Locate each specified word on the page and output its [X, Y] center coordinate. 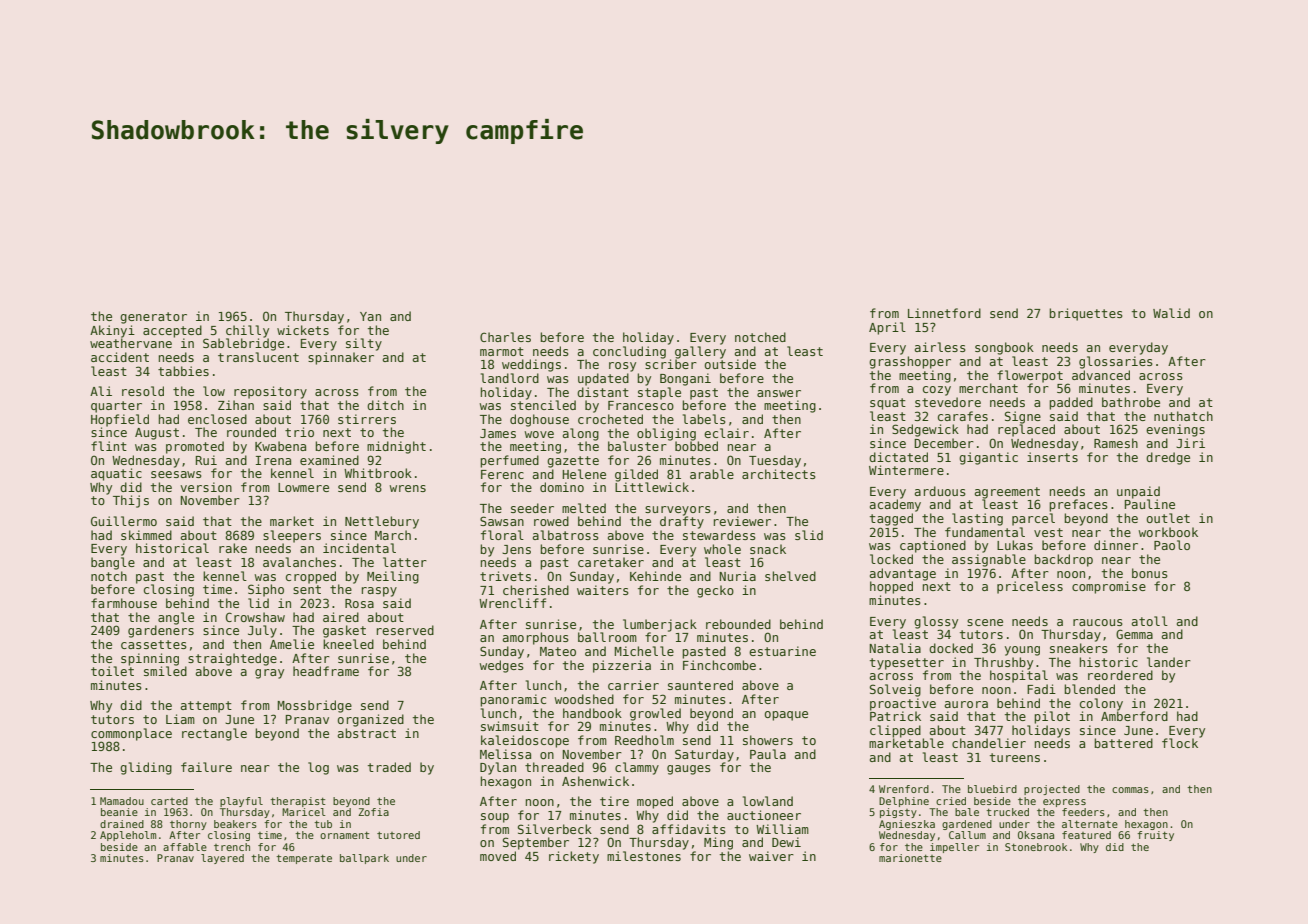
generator [153, 318]
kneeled [348, 644]
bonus [1150, 573]
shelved [790, 576]
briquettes [1086, 314]
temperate [304, 859]
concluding [629, 352]
